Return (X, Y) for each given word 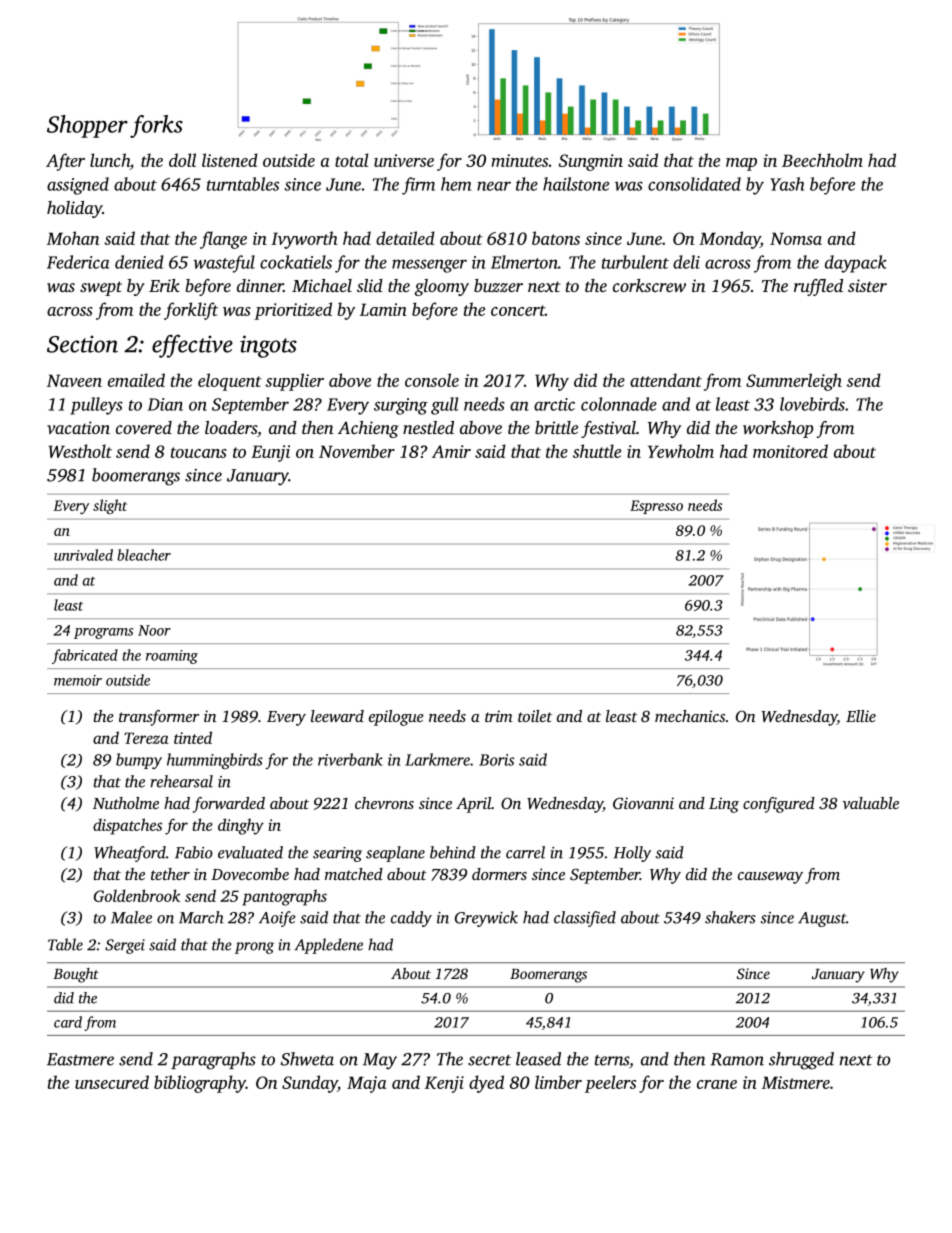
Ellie (861, 716)
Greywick (486, 919)
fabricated (85, 656)
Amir (451, 451)
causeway (770, 878)
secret (489, 1060)
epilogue (396, 718)
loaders (231, 427)
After (65, 162)
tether (170, 874)
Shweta (307, 1059)
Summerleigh (794, 382)
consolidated (694, 184)
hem (456, 184)
